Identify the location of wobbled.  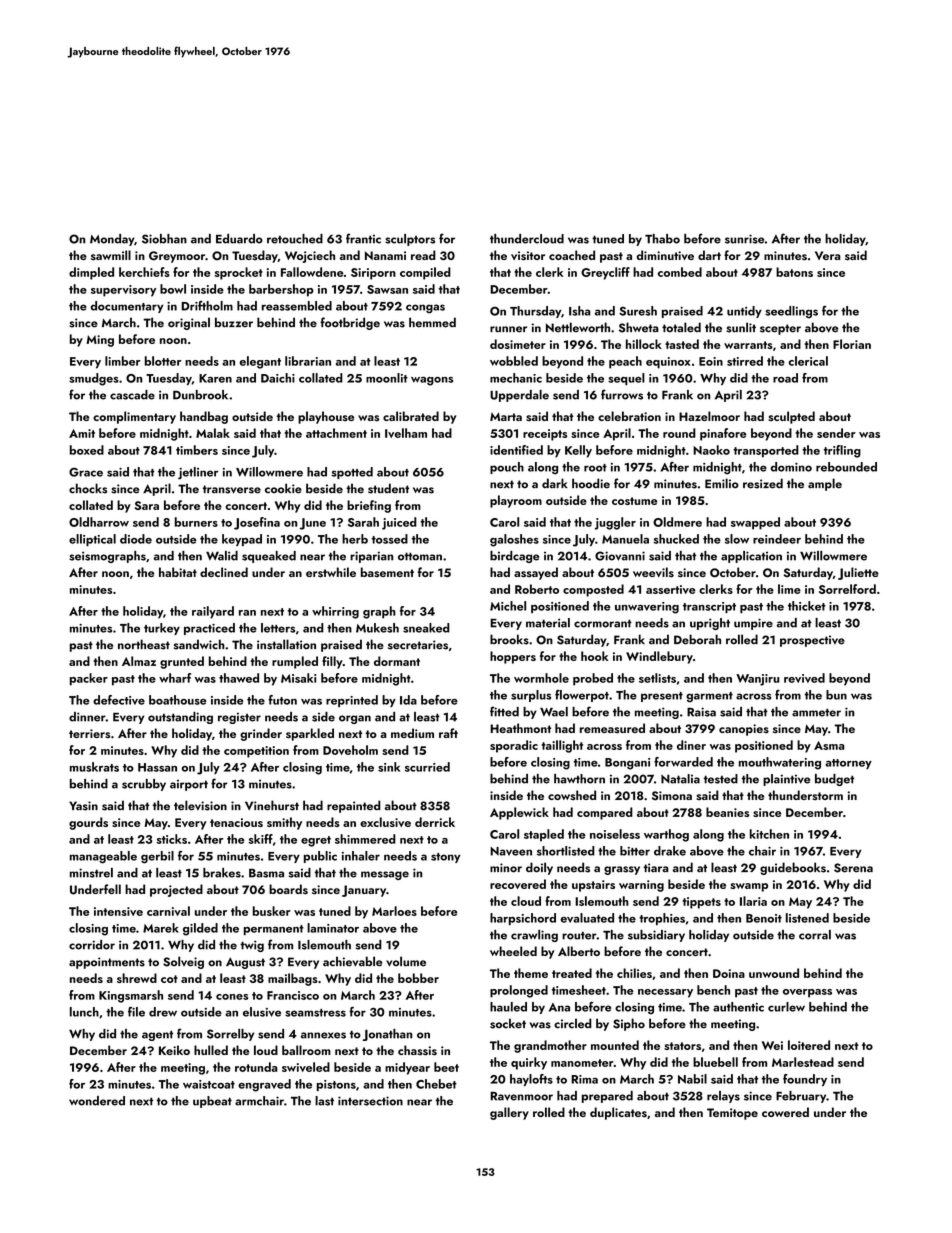
(514, 361).
